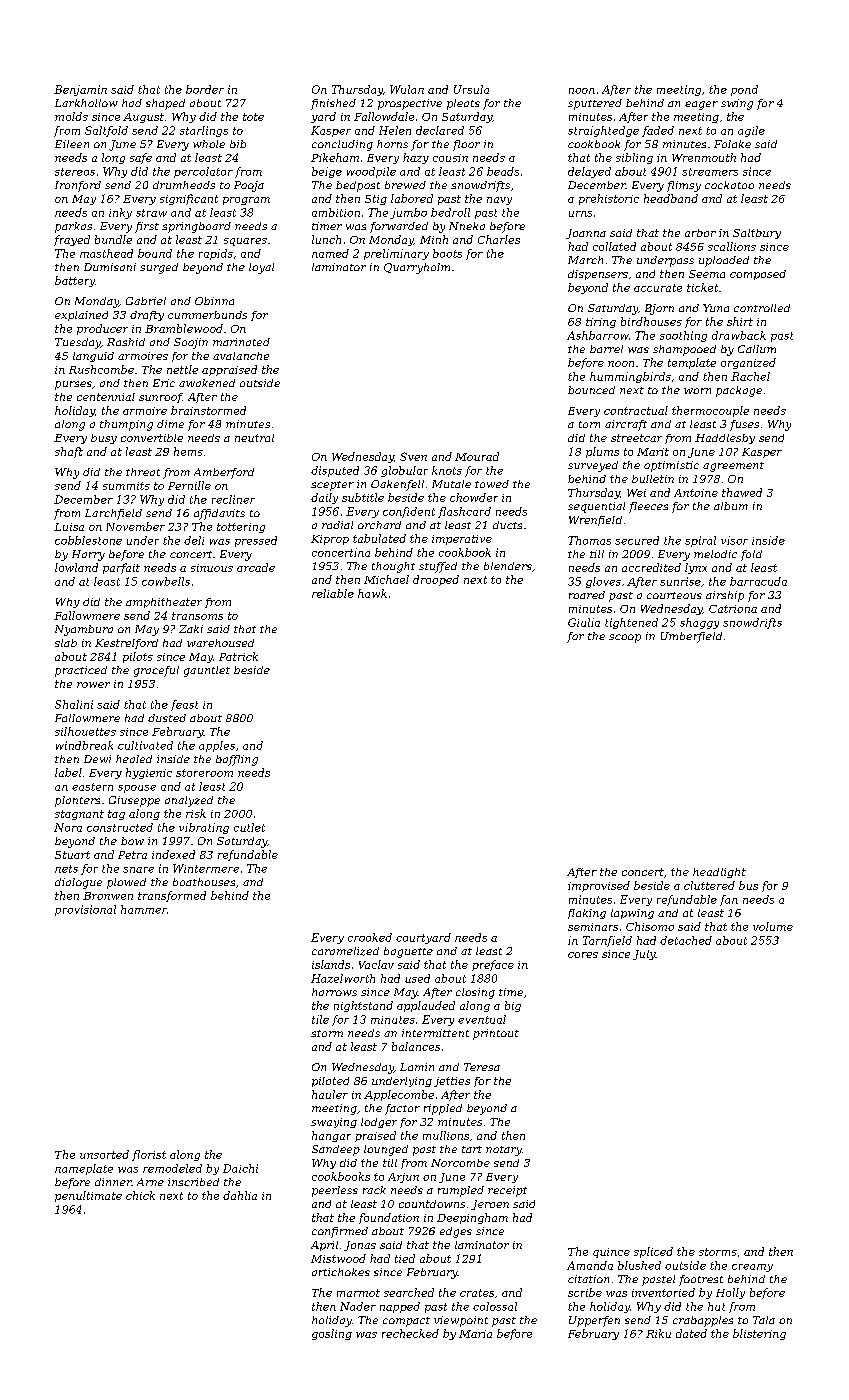 This page has width=849, height=1400. Describe the element at coordinates (733, 609) in the page. I see `Catriona` at that location.
